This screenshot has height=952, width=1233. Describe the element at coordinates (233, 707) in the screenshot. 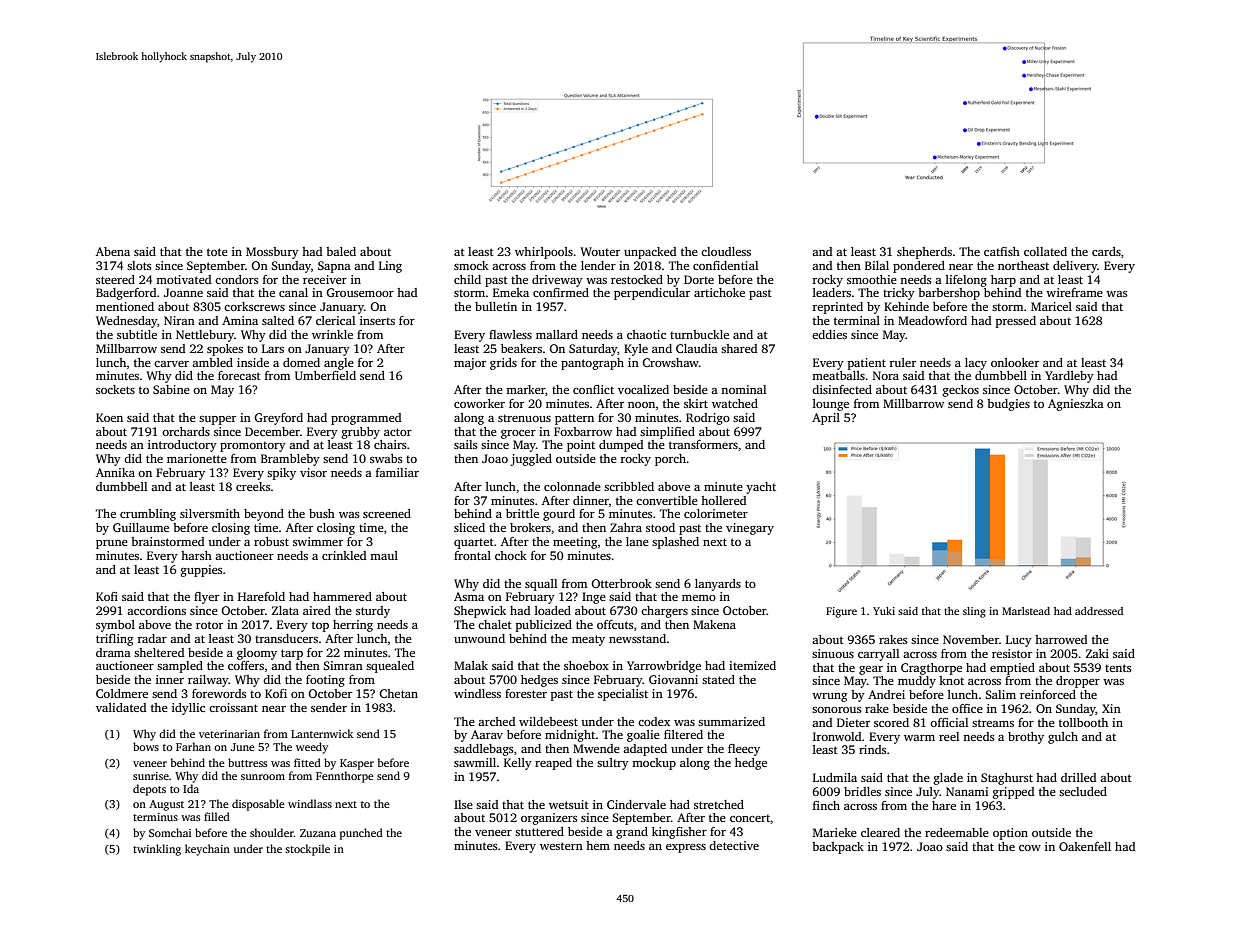

I see `croissant` at that location.
